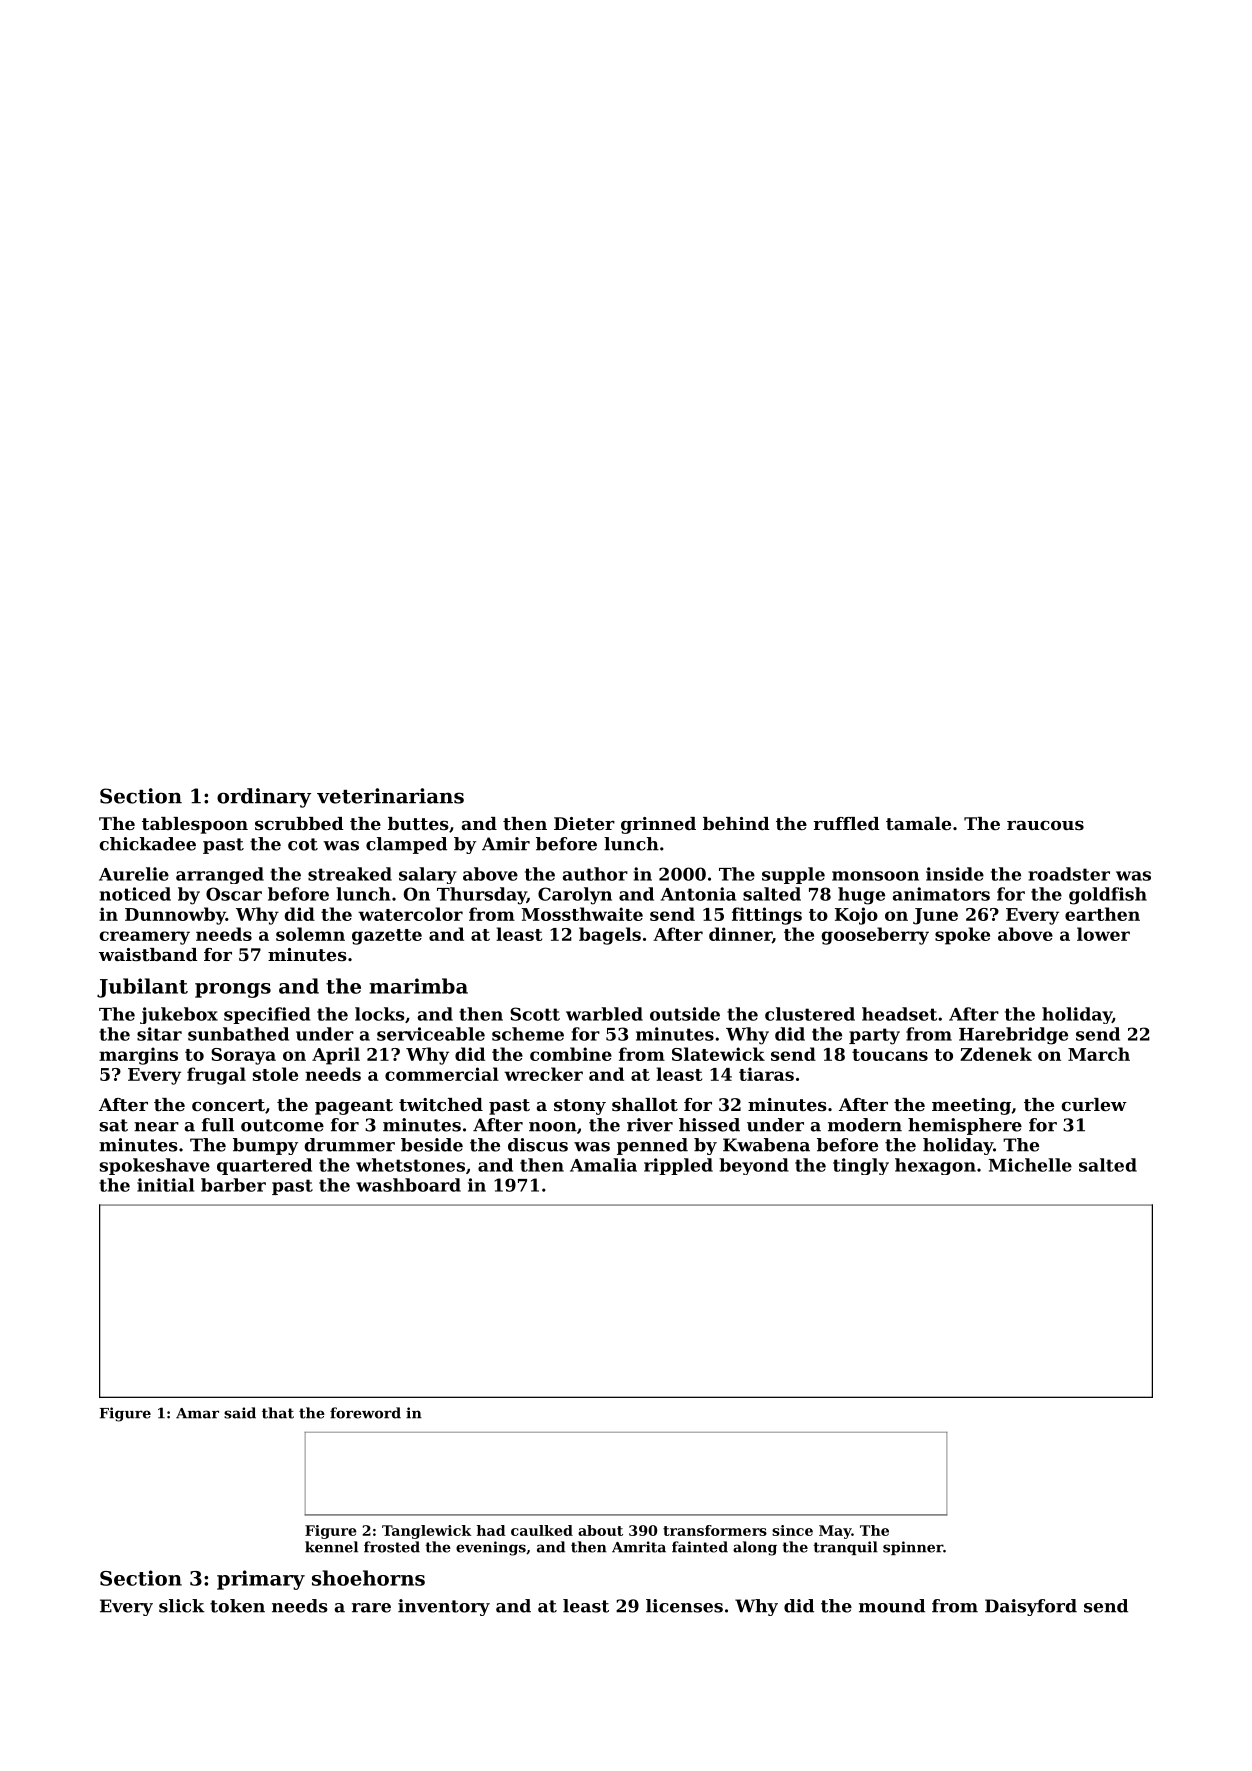 The height and width of the image is (1771, 1252). What do you see at coordinates (336, 1056) in the image?
I see `April` at bounding box center [336, 1056].
